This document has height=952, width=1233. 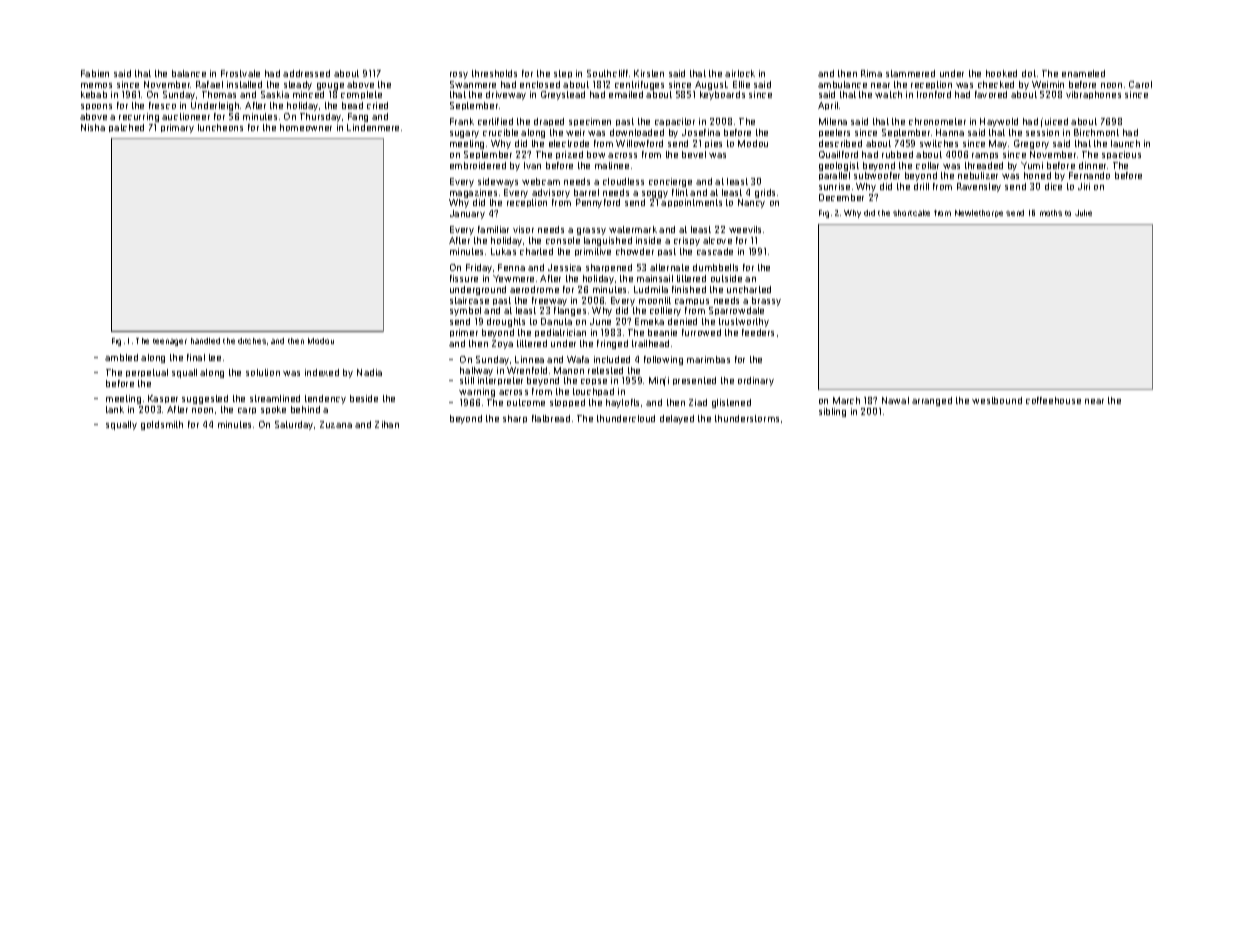 I want to click on launch, so click(x=1125, y=143).
